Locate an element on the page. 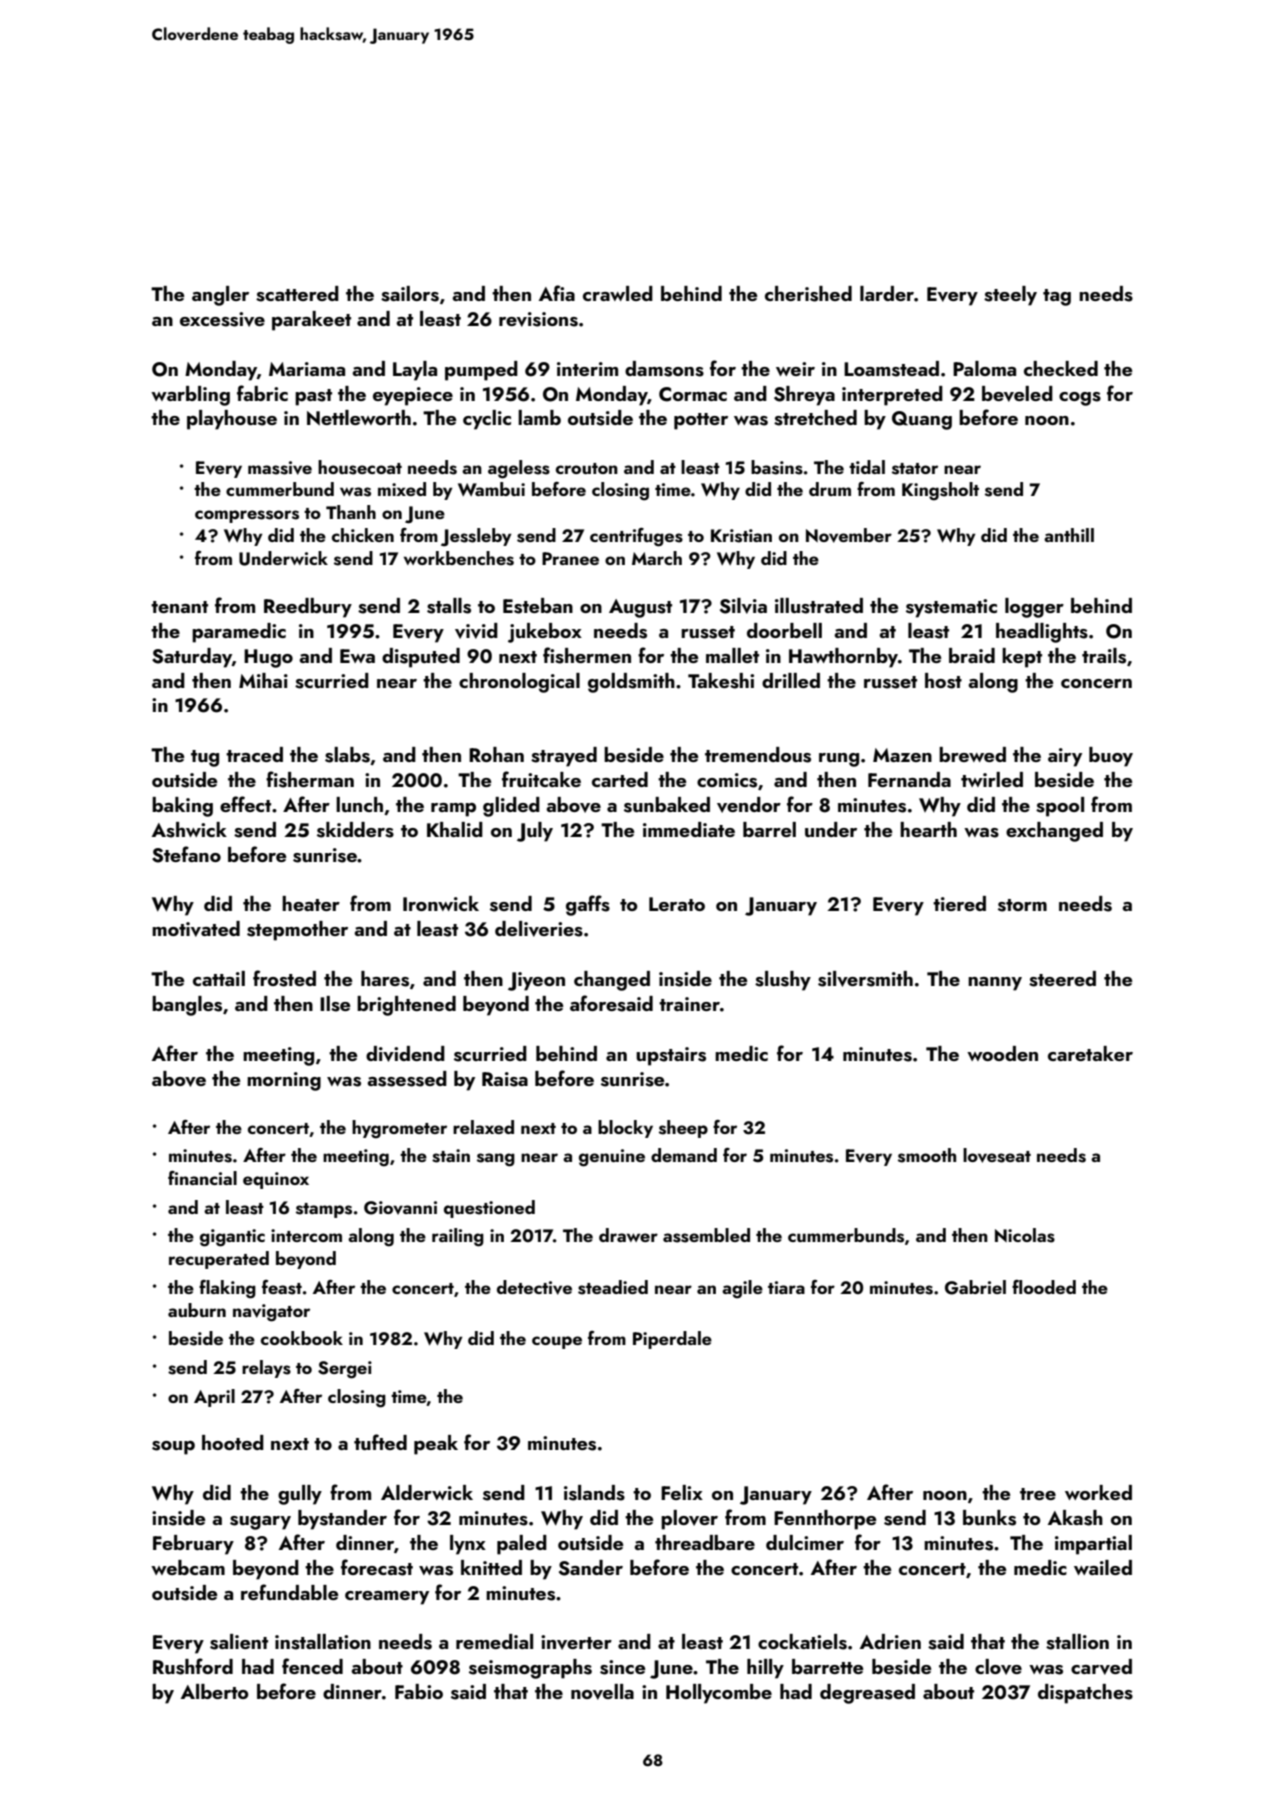  massive is located at coordinates (280, 468).
